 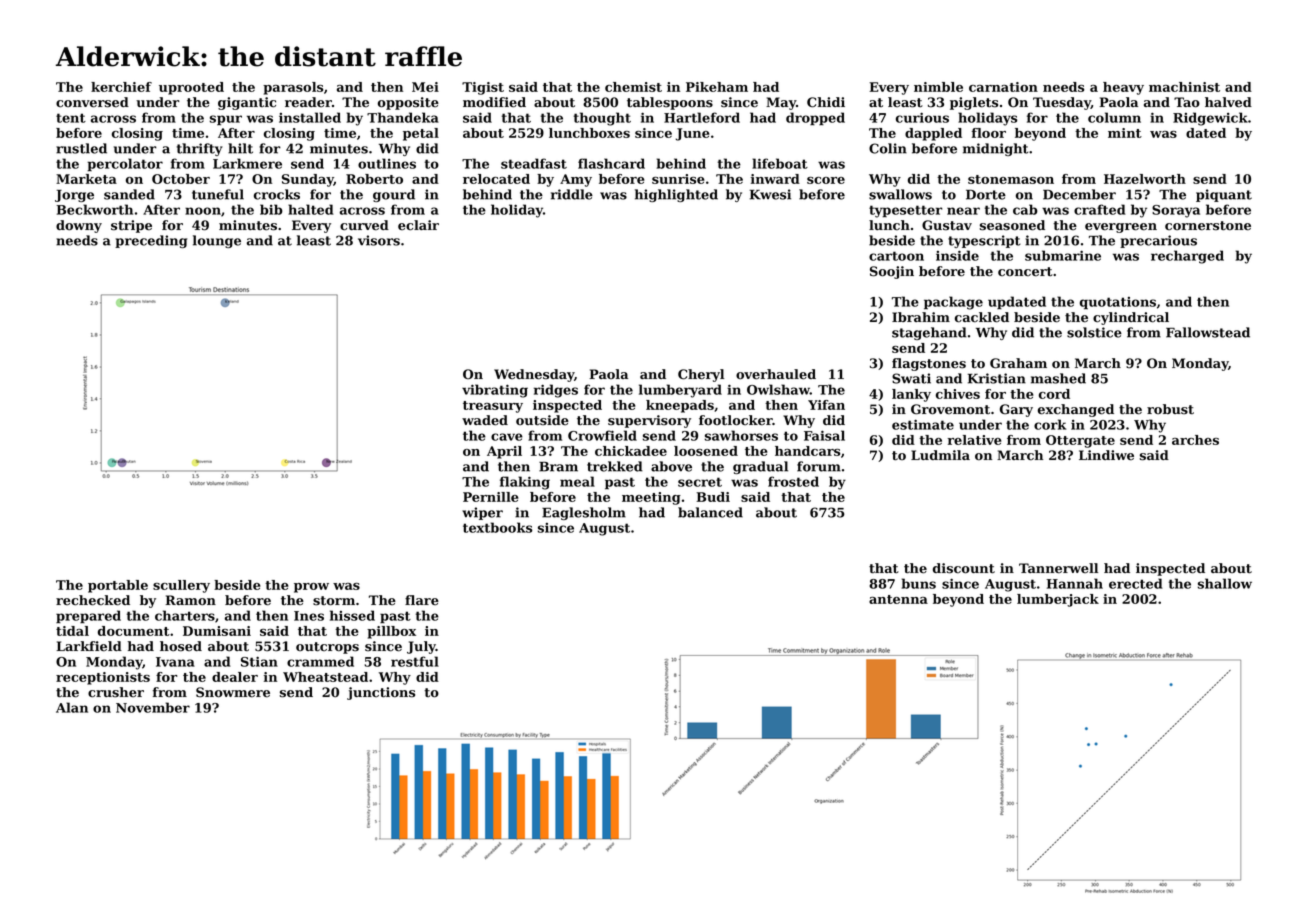 What do you see at coordinates (89, 646) in the page?
I see `Larkfield` at bounding box center [89, 646].
